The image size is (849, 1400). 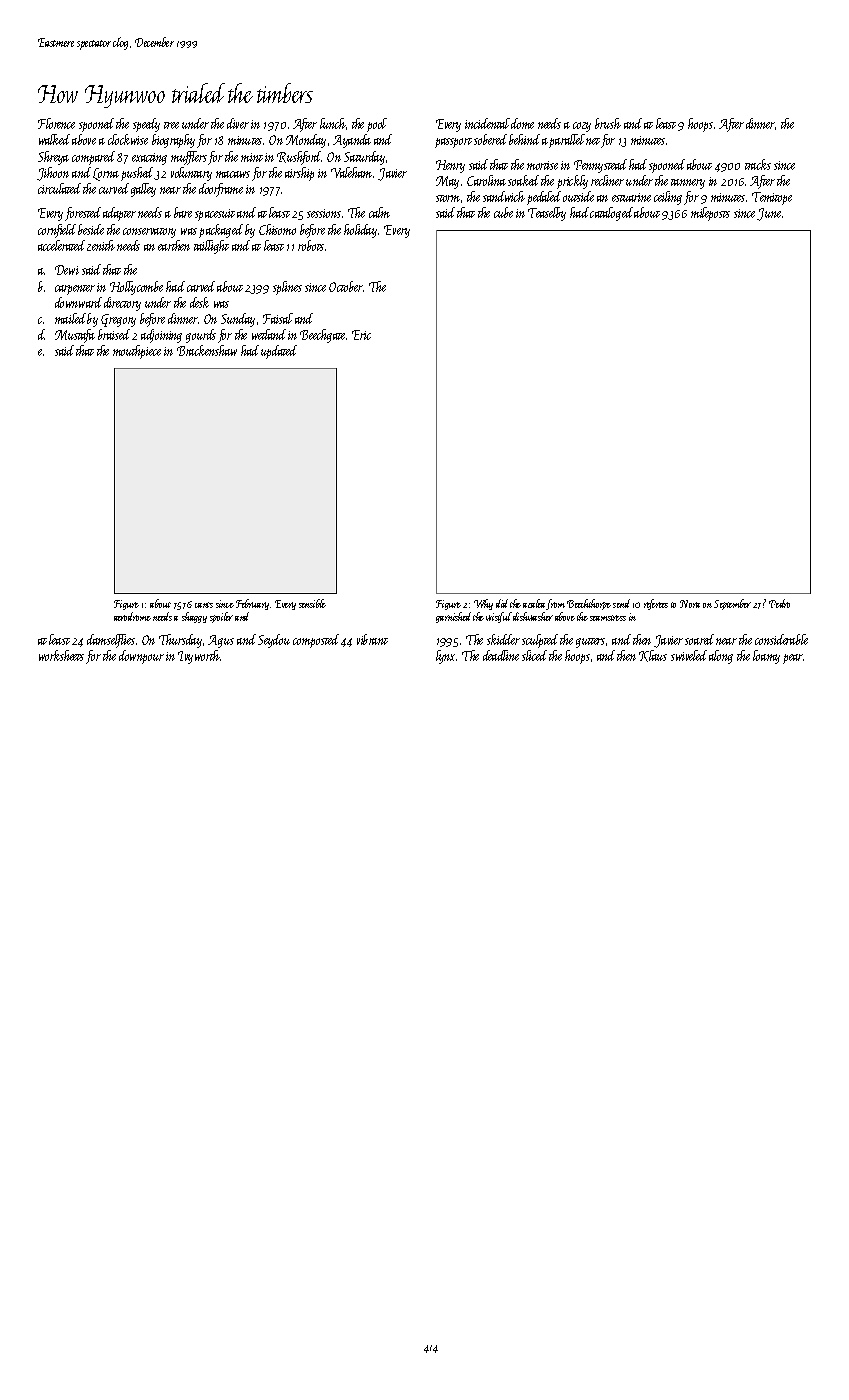 What do you see at coordinates (758, 164) in the document?
I see `tracks` at bounding box center [758, 164].
